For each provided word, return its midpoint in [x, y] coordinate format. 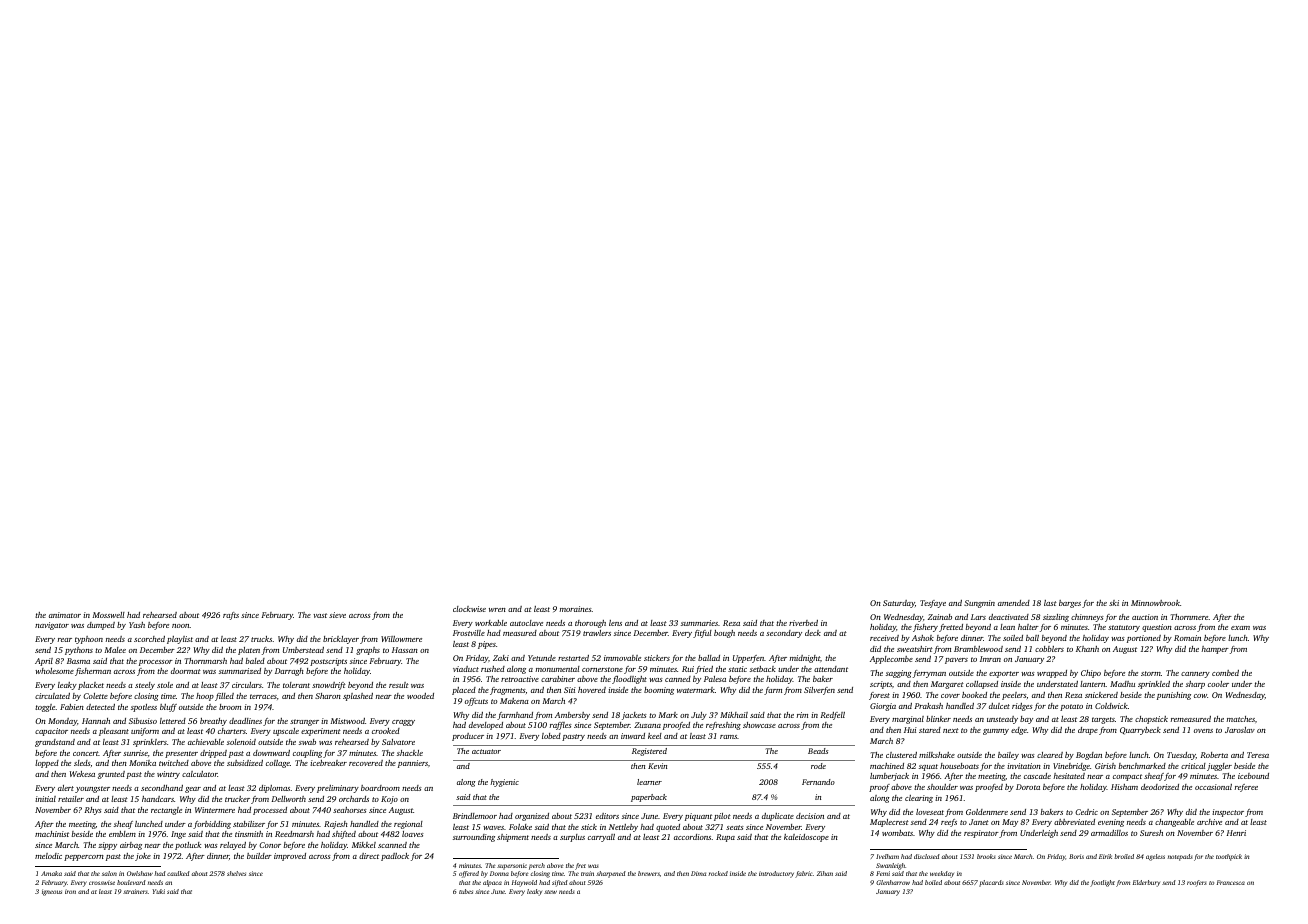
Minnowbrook [1155, 603]
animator [65, 615]
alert [66, 788]
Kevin [657, 766]
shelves [236, 873]
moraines [575, 609]
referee [1246, 788]
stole [165, 685]
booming [659, 691]
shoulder [942, 787]
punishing [1174, 696]
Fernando [818, 782]
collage [278, 764]
